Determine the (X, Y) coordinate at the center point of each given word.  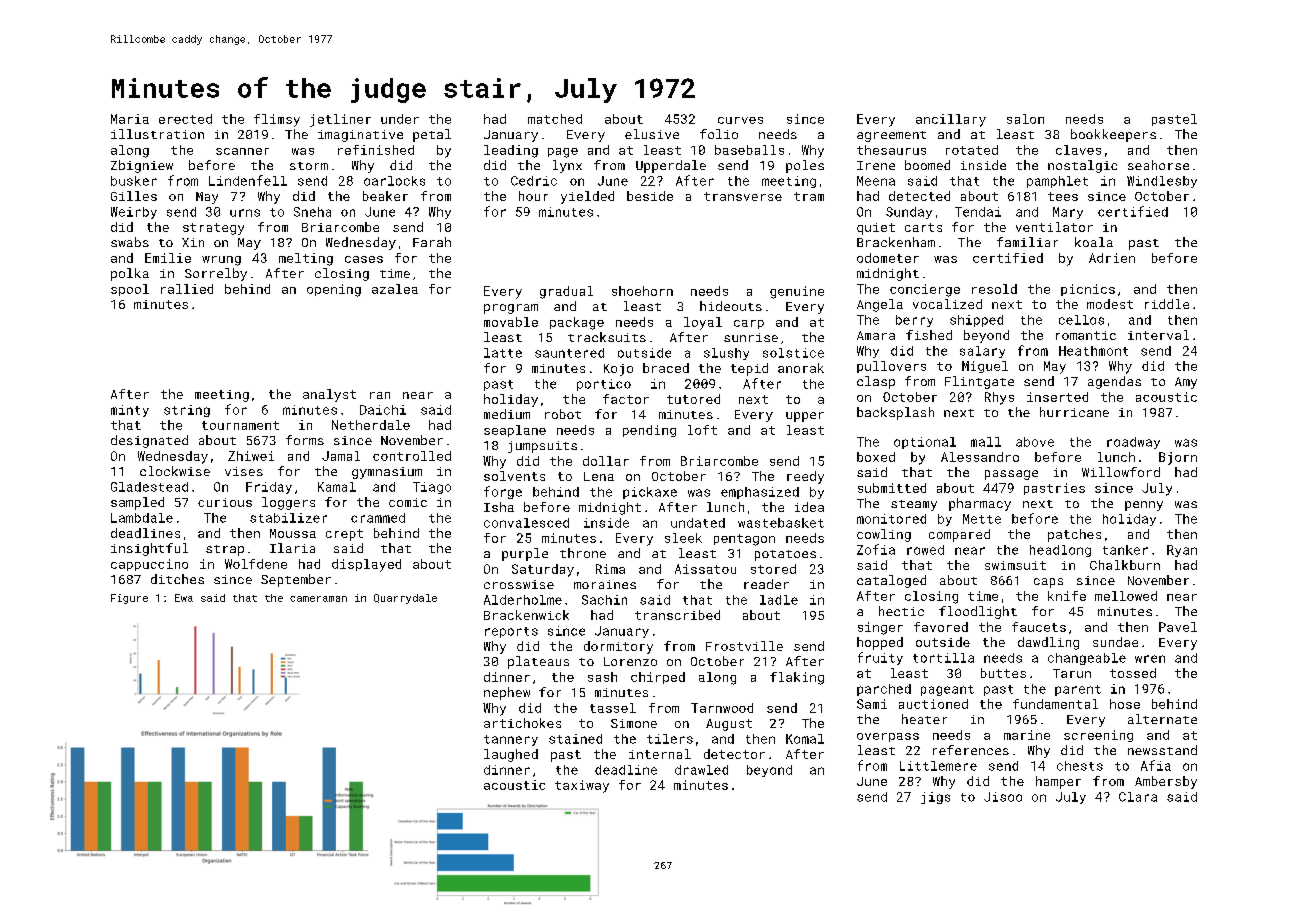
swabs (130, 242)
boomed (927, 165)
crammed (378, 518)
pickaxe (650, 493)
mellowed (1126, 596)
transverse (743, 196)
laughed (511, 755)
